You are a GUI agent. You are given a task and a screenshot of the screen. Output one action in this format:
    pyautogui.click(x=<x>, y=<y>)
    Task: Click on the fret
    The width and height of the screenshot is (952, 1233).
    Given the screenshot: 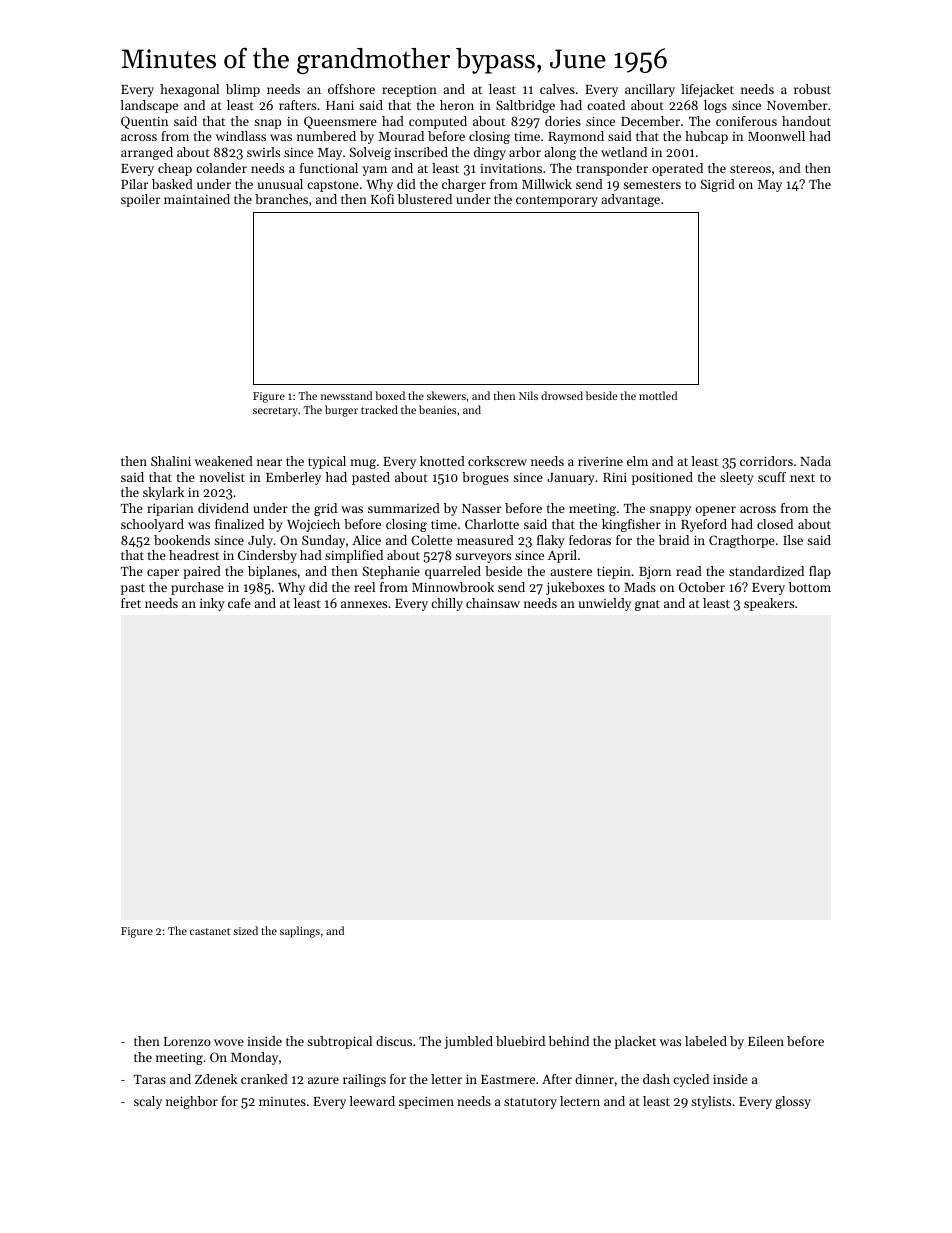 What is the action you would take?
    pyautogui.click(x=131, y=603)
